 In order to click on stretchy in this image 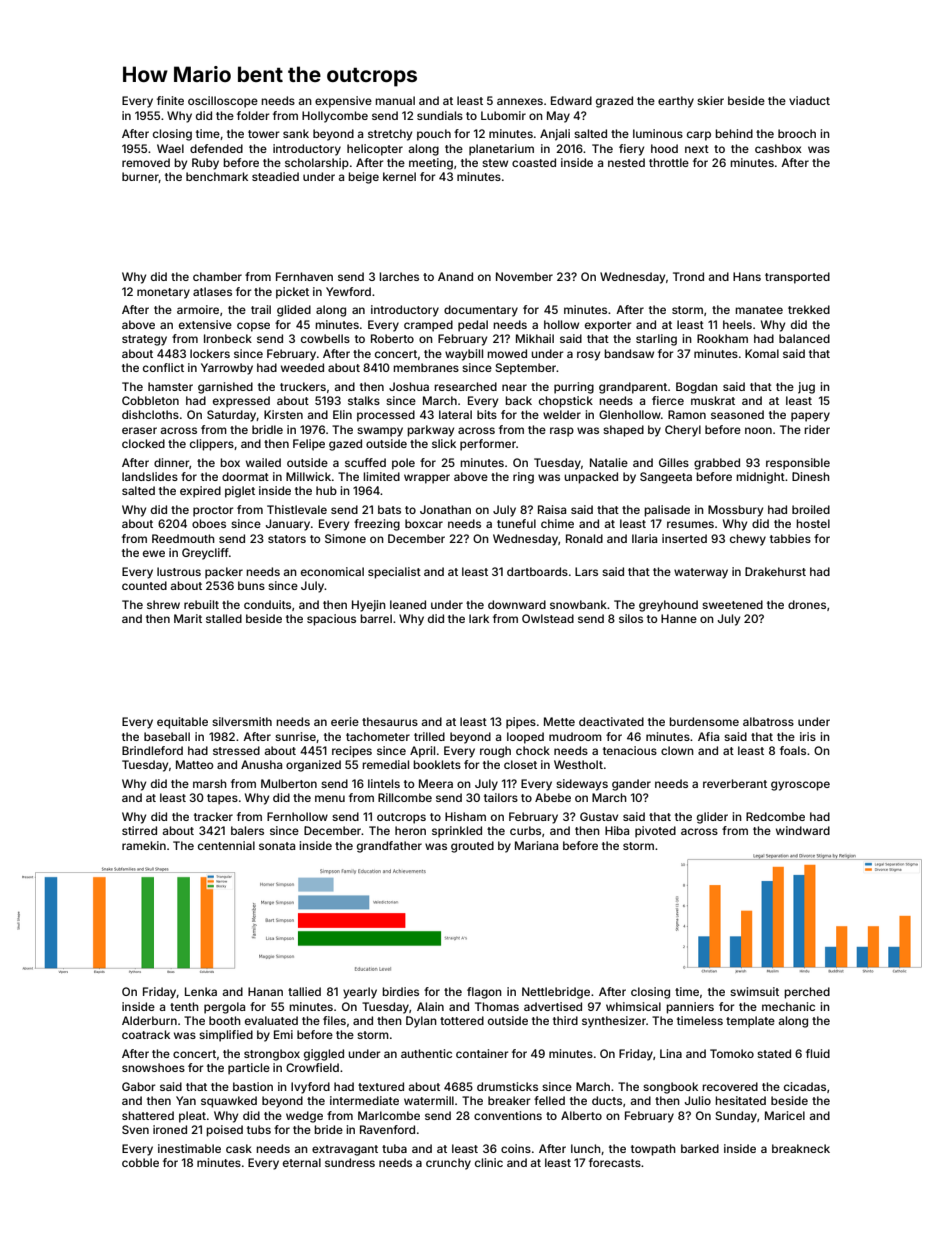, I will do `click(390, 135)`.
